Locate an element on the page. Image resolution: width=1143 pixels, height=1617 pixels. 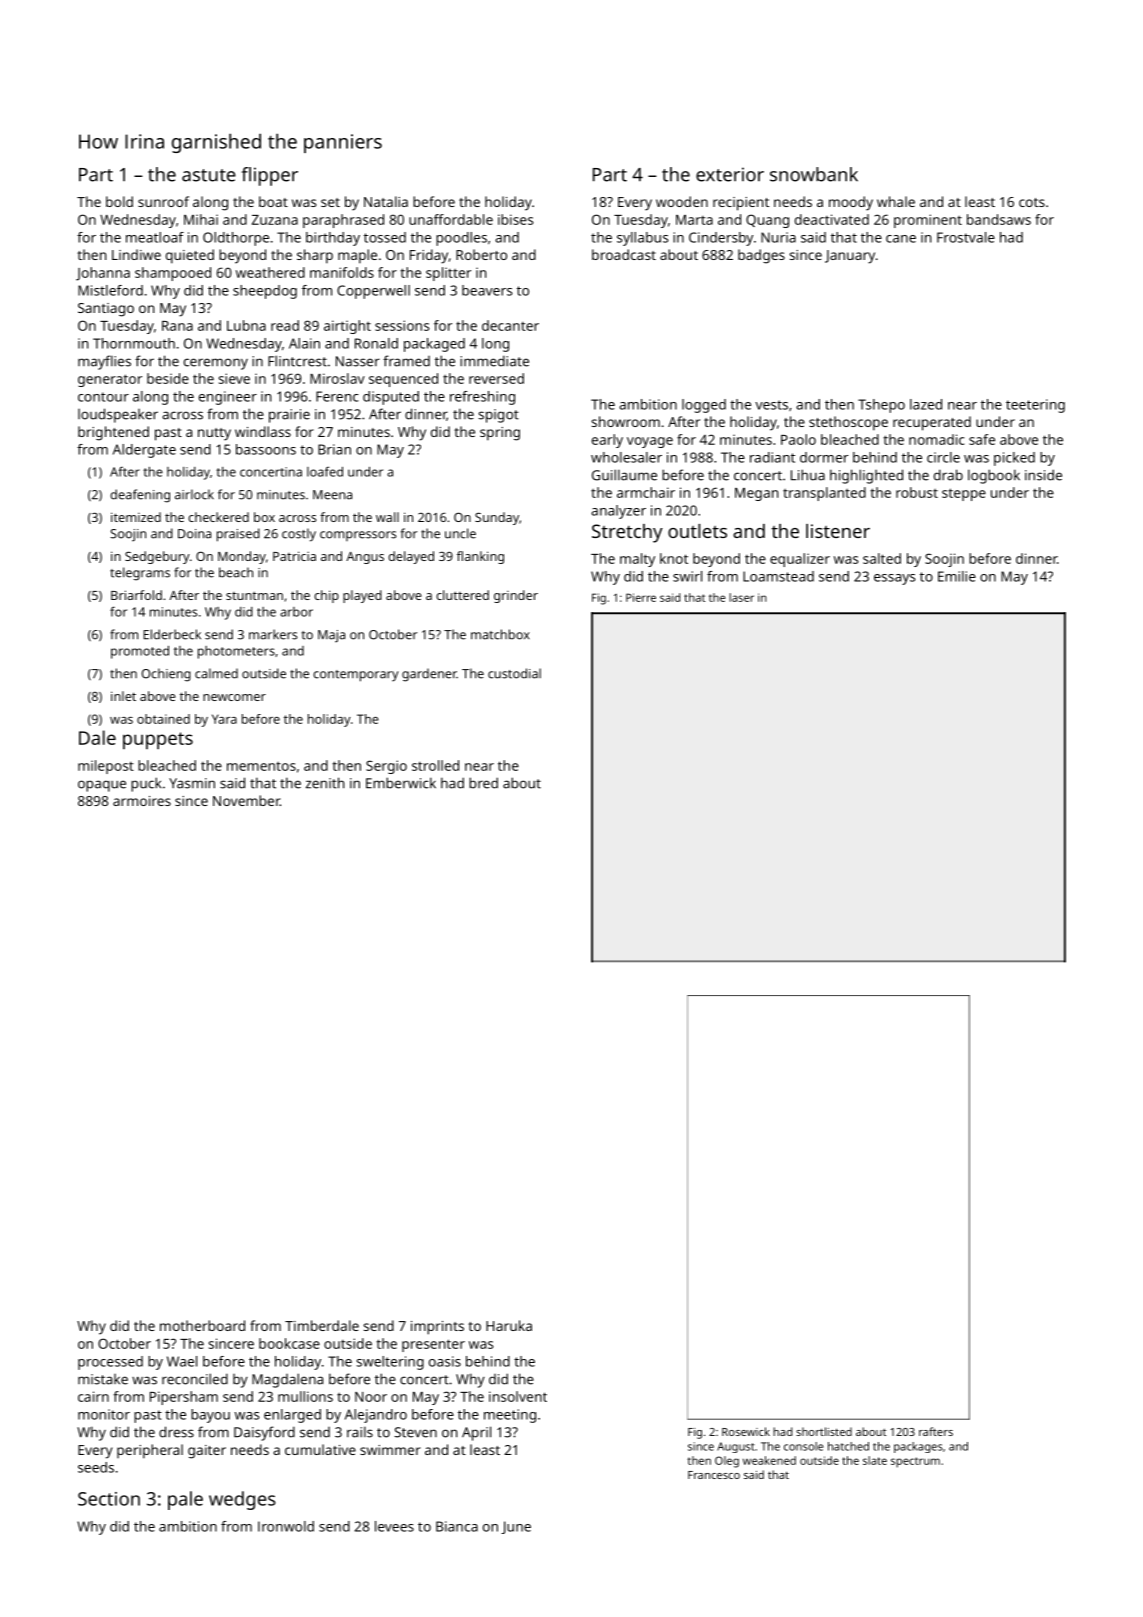
imprints is located at coordinates (437, 1328).
